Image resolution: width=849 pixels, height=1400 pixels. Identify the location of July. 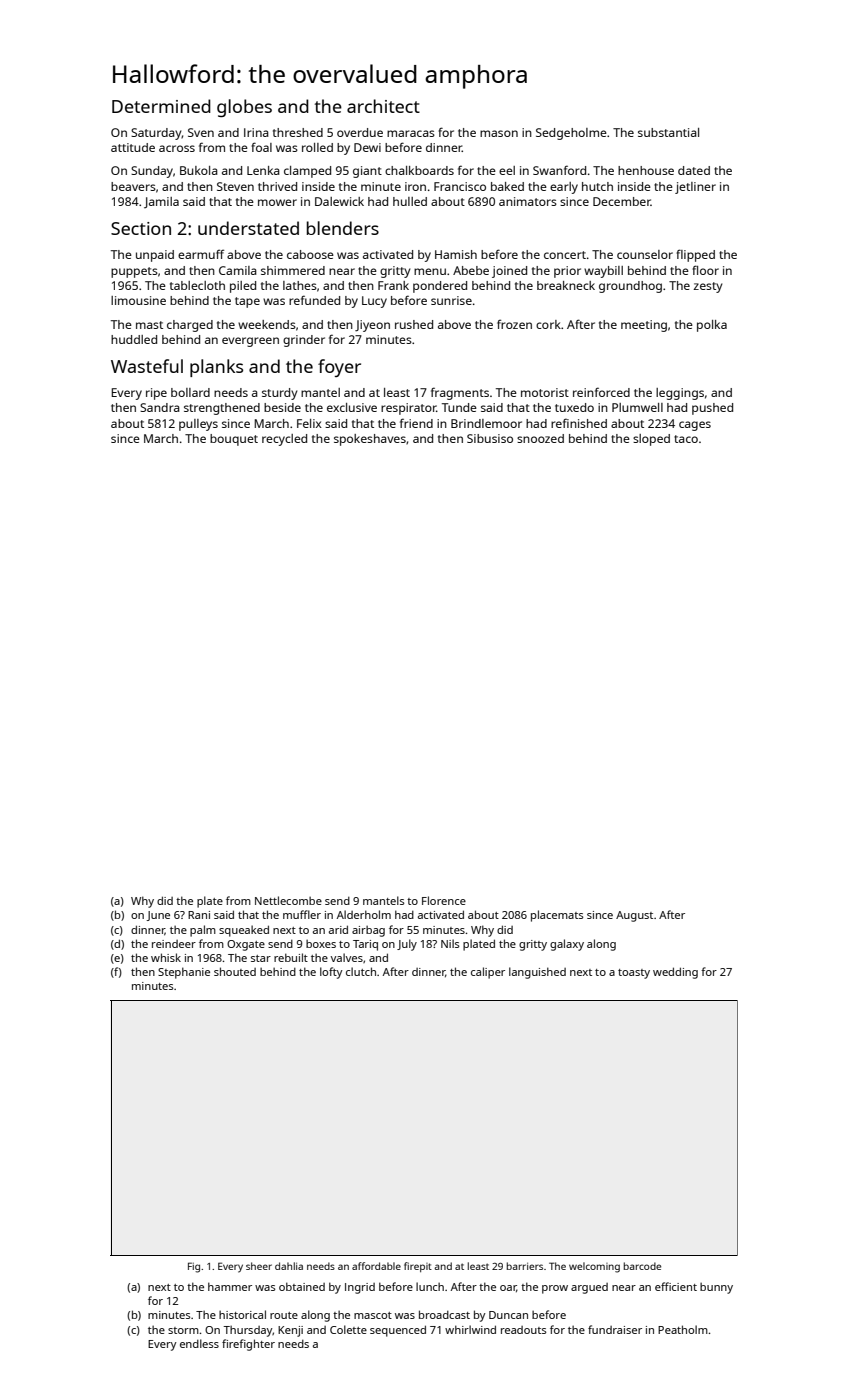
(407, 945).
